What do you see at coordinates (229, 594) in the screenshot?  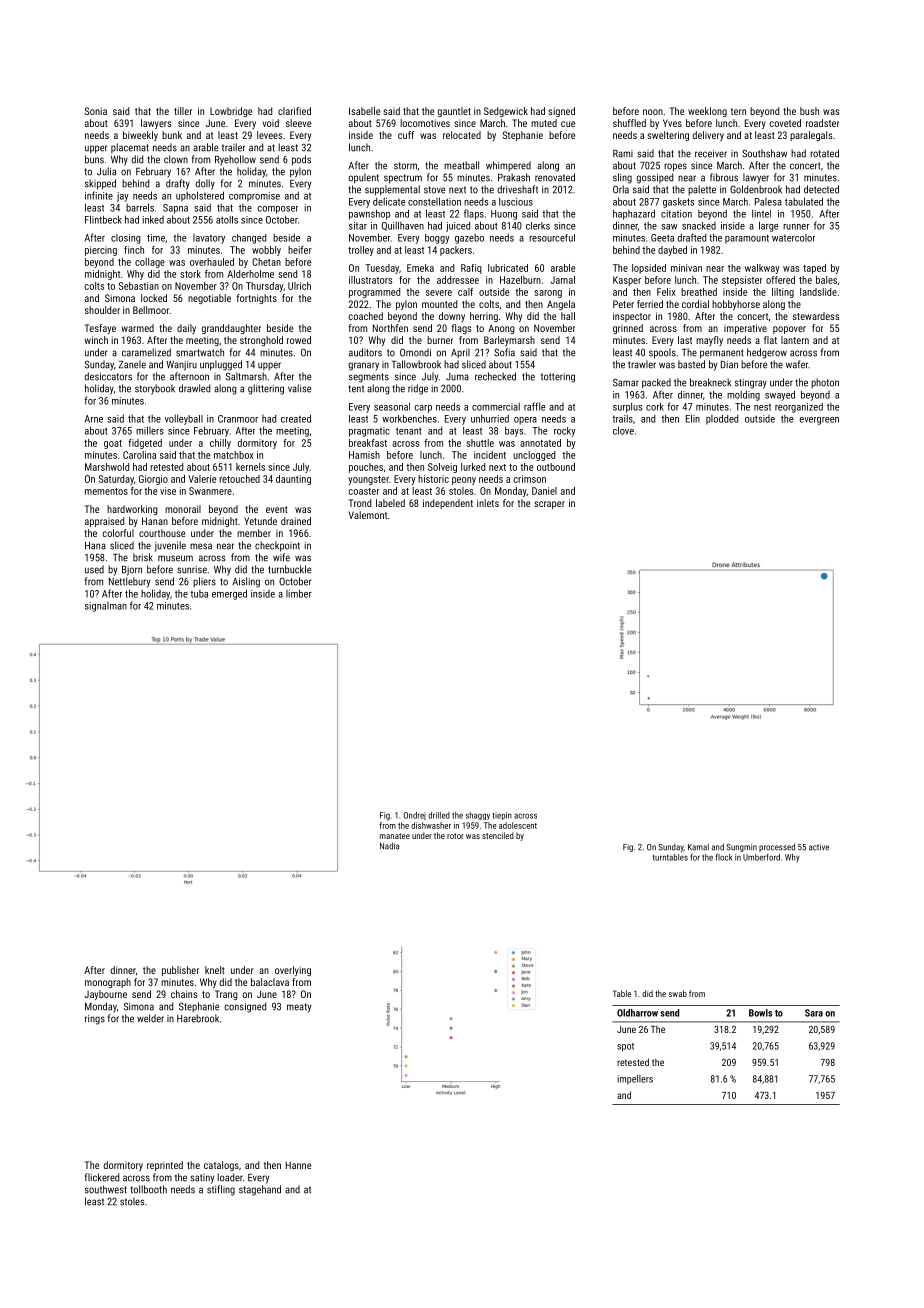 I see `emerged` at bounding box center [229, 594].
